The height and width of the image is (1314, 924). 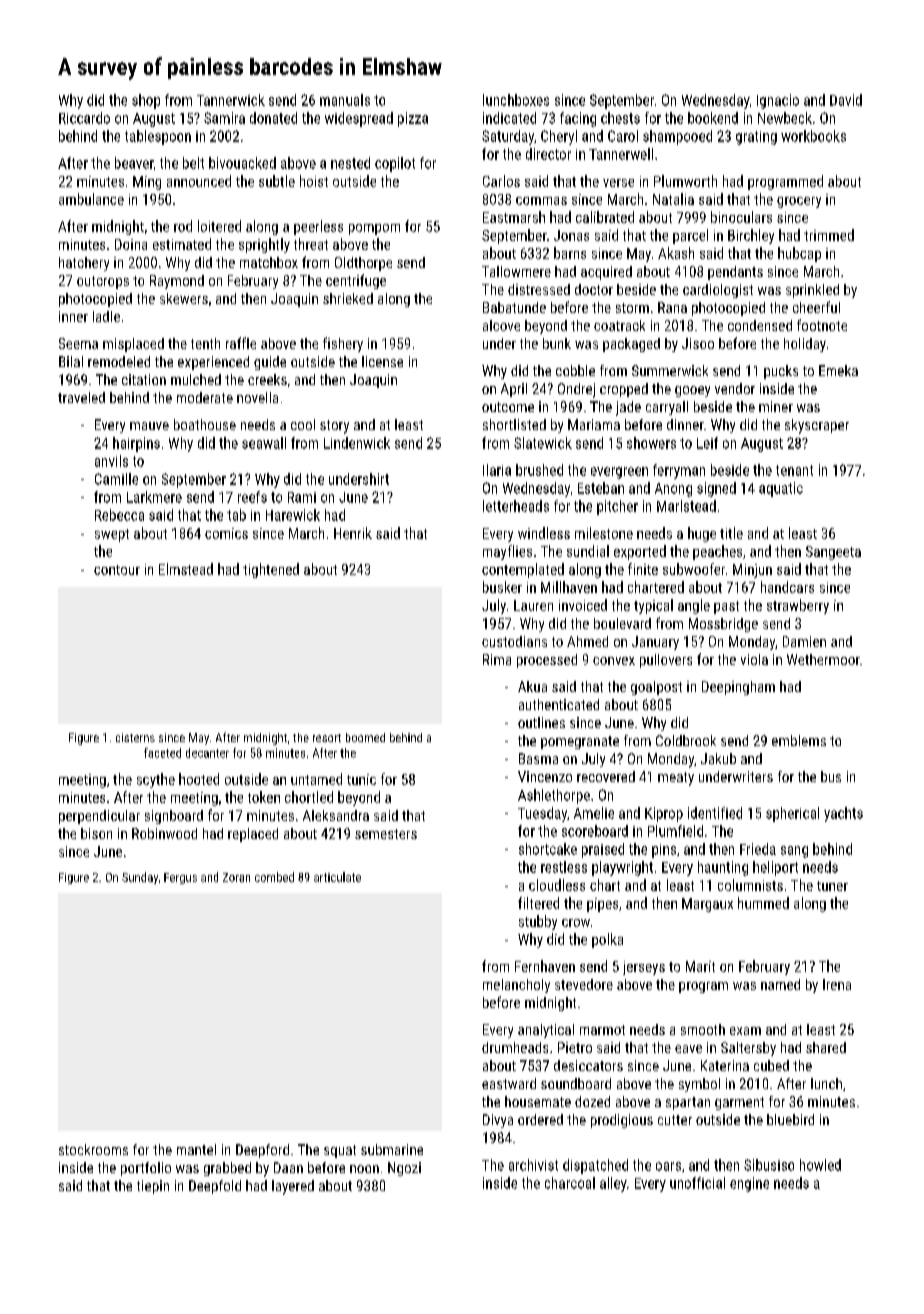 What do you see at coordinates (262, 1151) in the image?
I see `Deepford` at bounding box center [262, 1151].
